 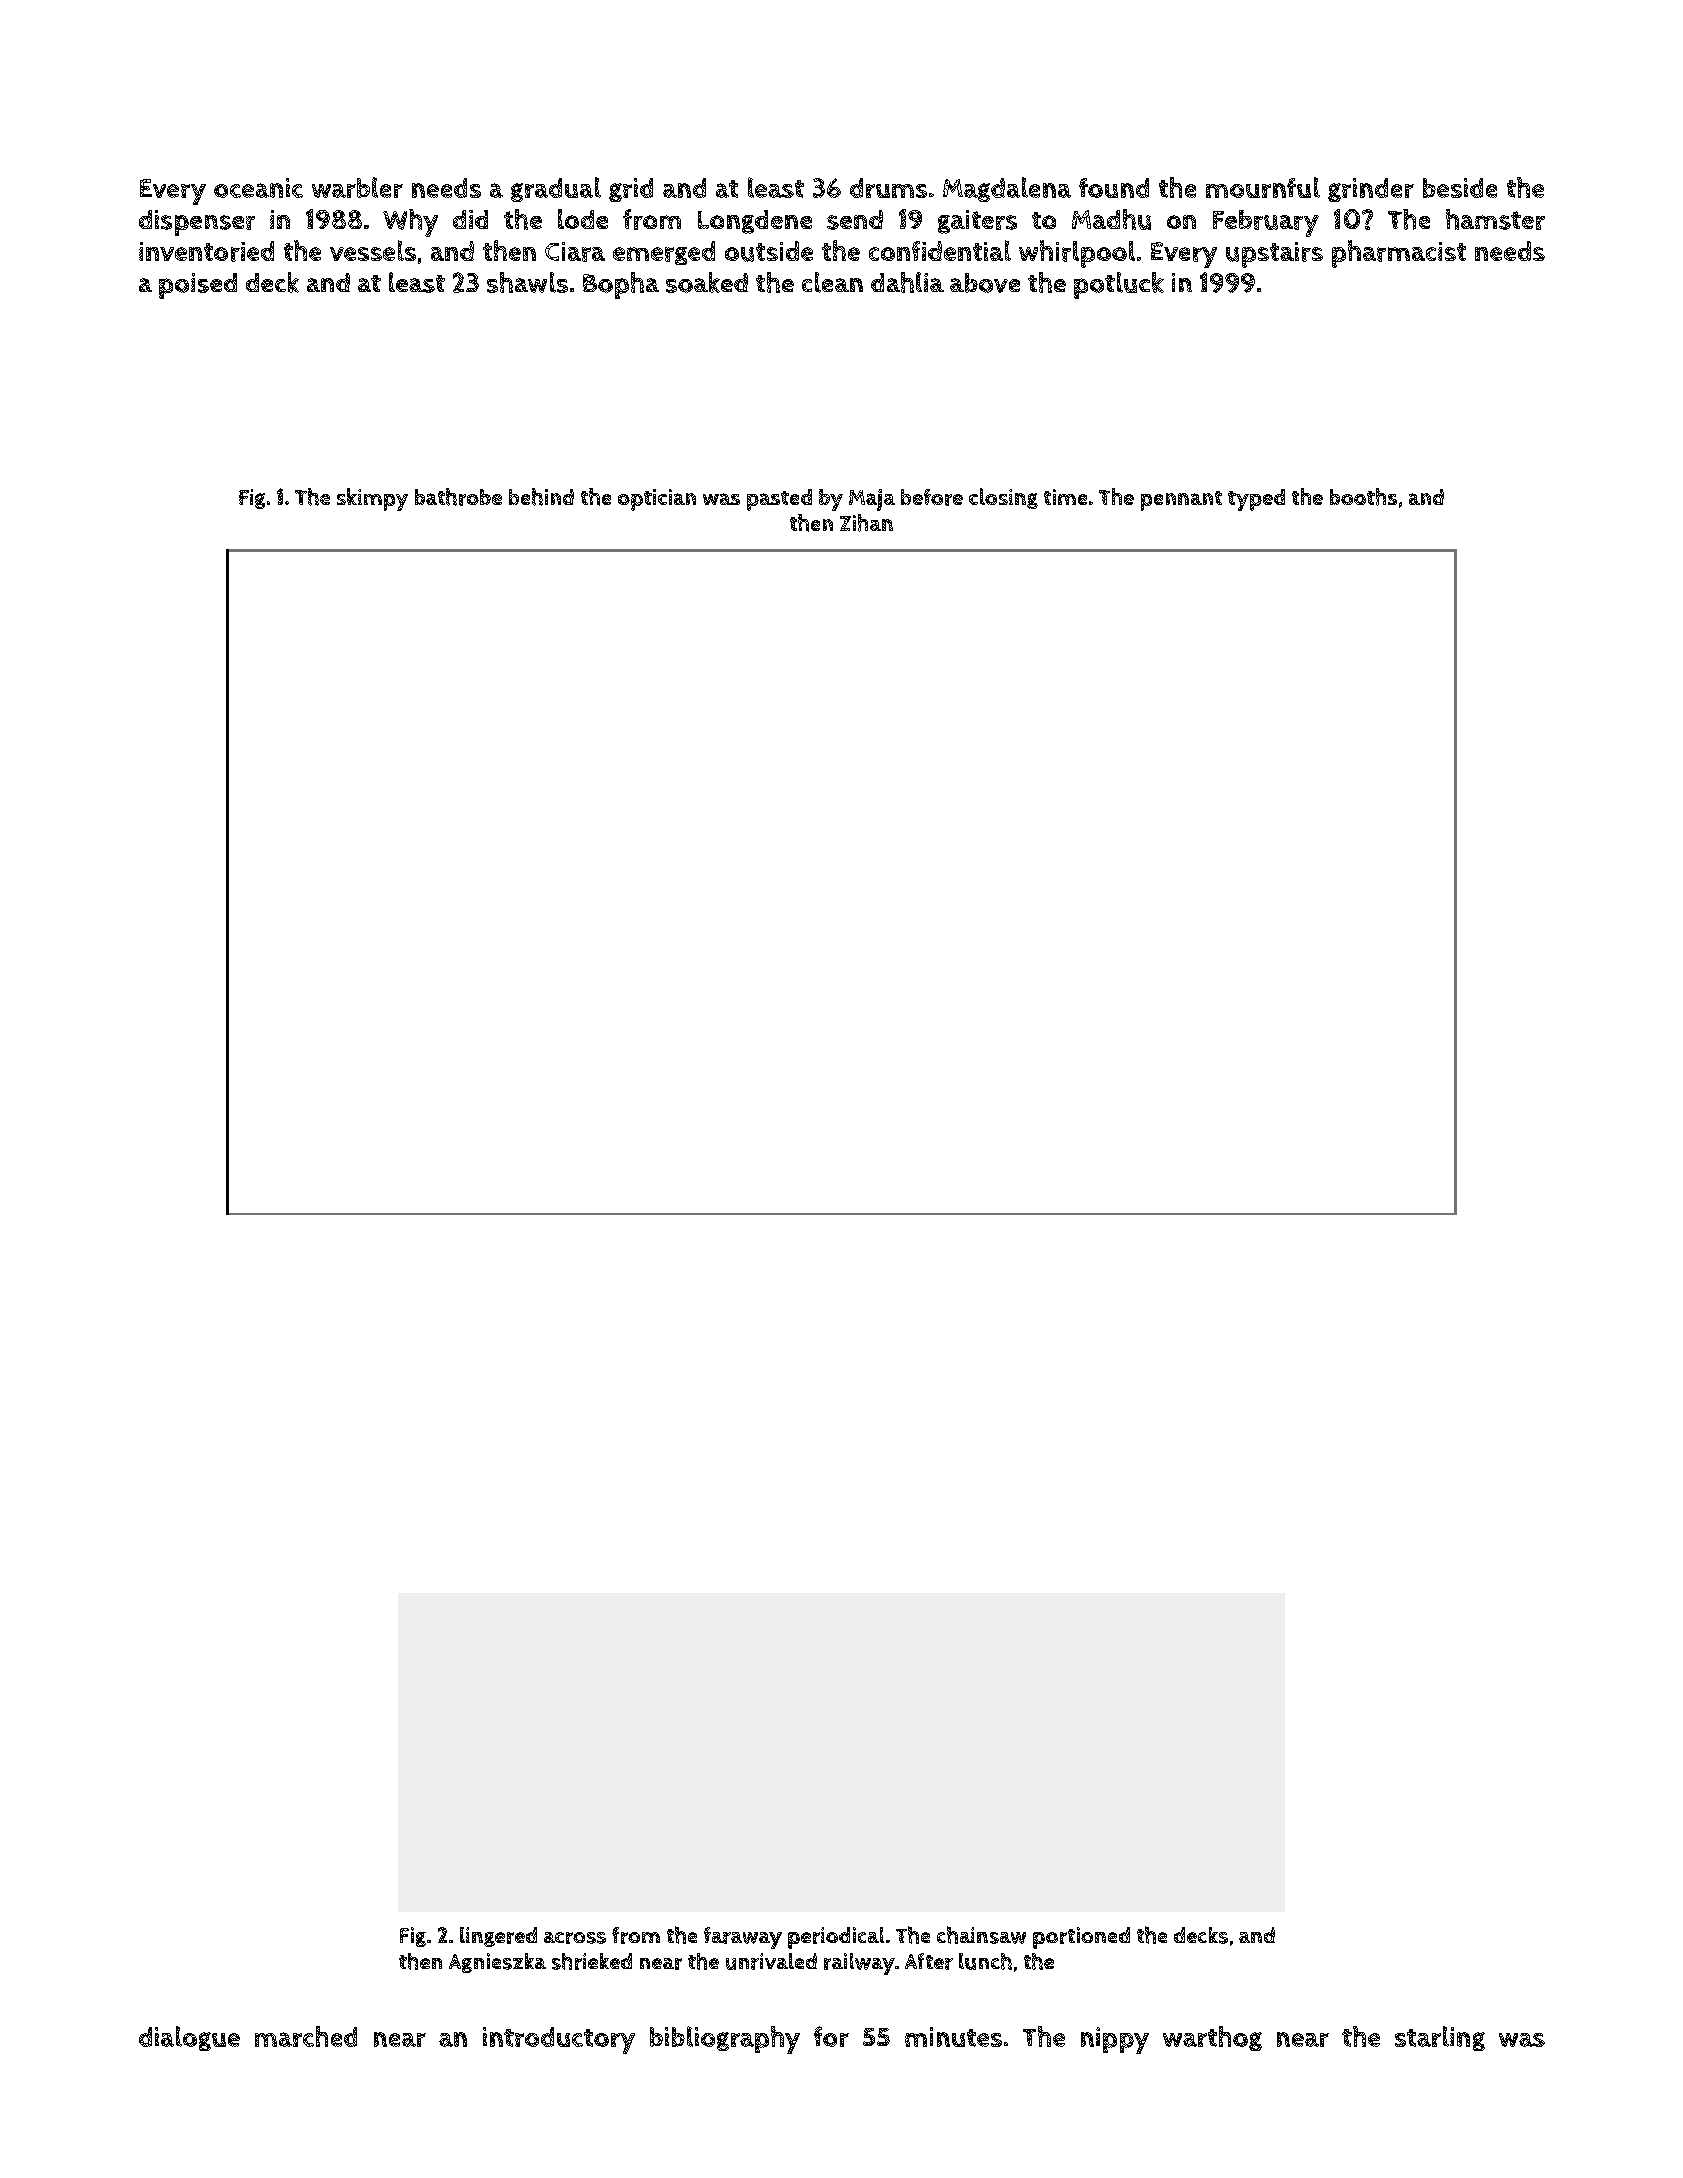 What do you see at coordinates (907, 282) in the screenshot?
I see `dahlia` at bounding box center [907, 282].
